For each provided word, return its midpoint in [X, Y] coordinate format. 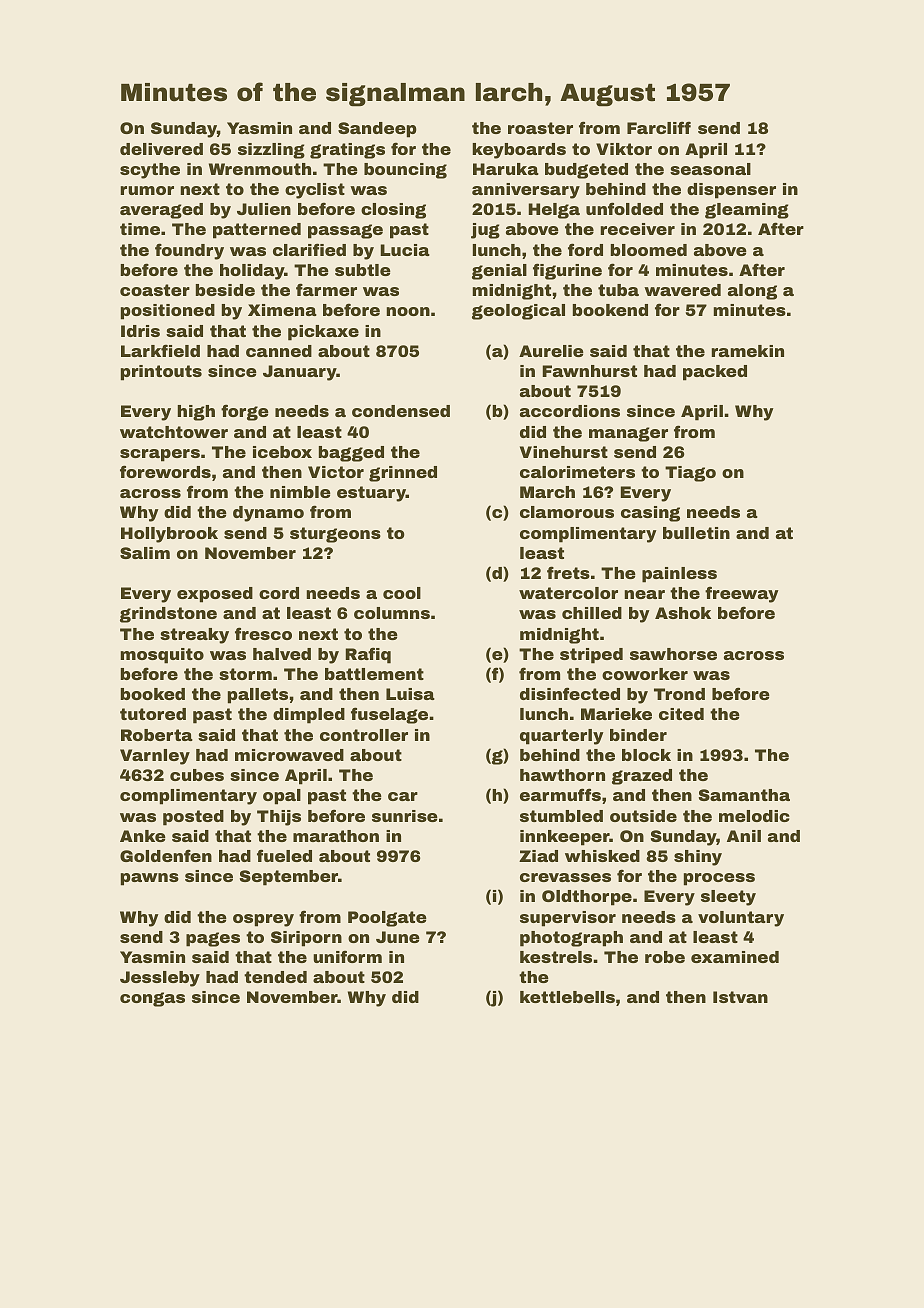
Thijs [279, 818]
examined [735, 957]
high [196, 413]
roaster [540, 128]
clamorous [567, 512]
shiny [698, 858]
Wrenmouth [260, 169]
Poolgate [387, 919]
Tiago [690, 474]
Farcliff [659, 127]
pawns [150, 879]
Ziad [538, 856]
